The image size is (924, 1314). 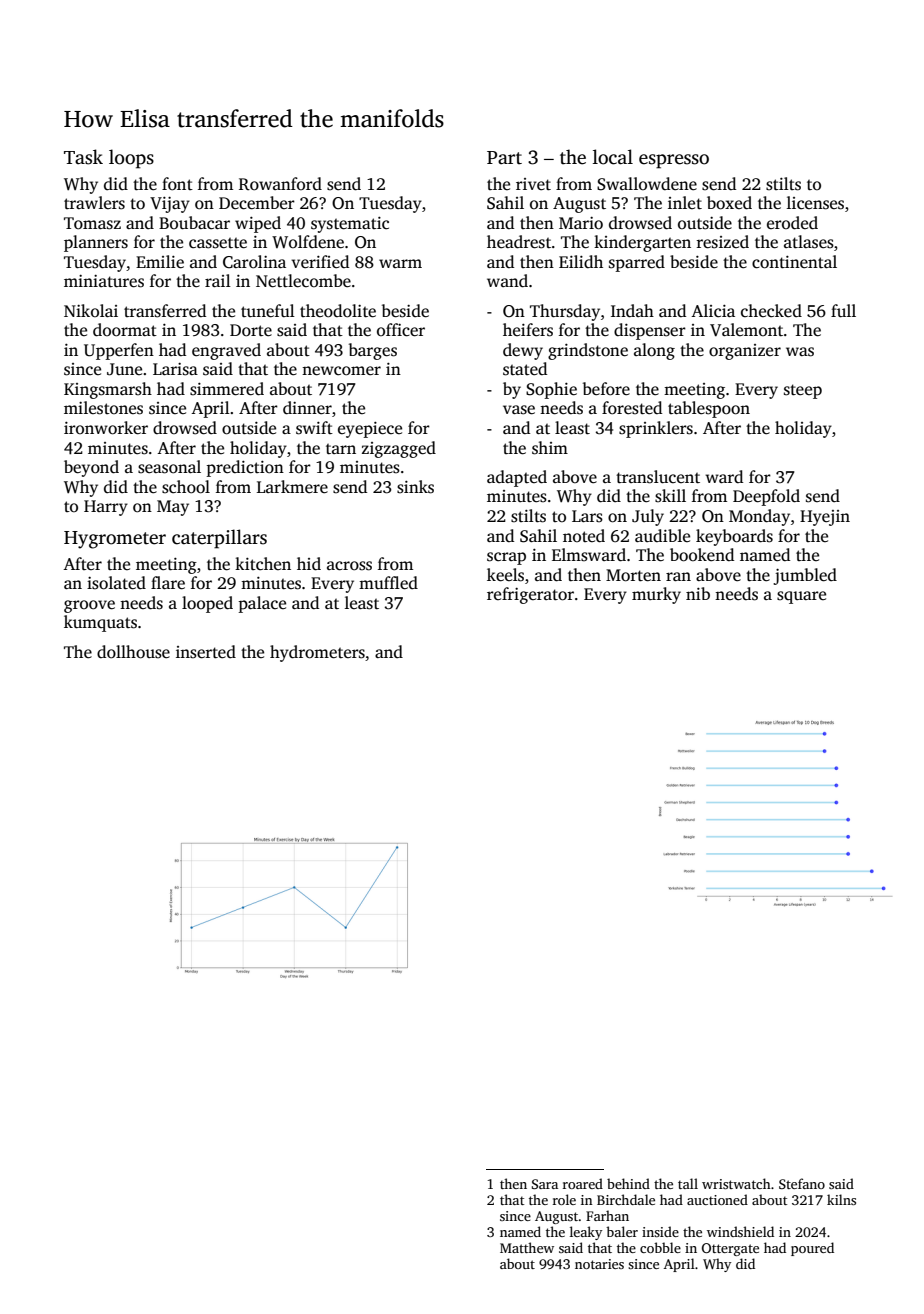 I want to click on Matthew, so click(x=527, y=1247).
